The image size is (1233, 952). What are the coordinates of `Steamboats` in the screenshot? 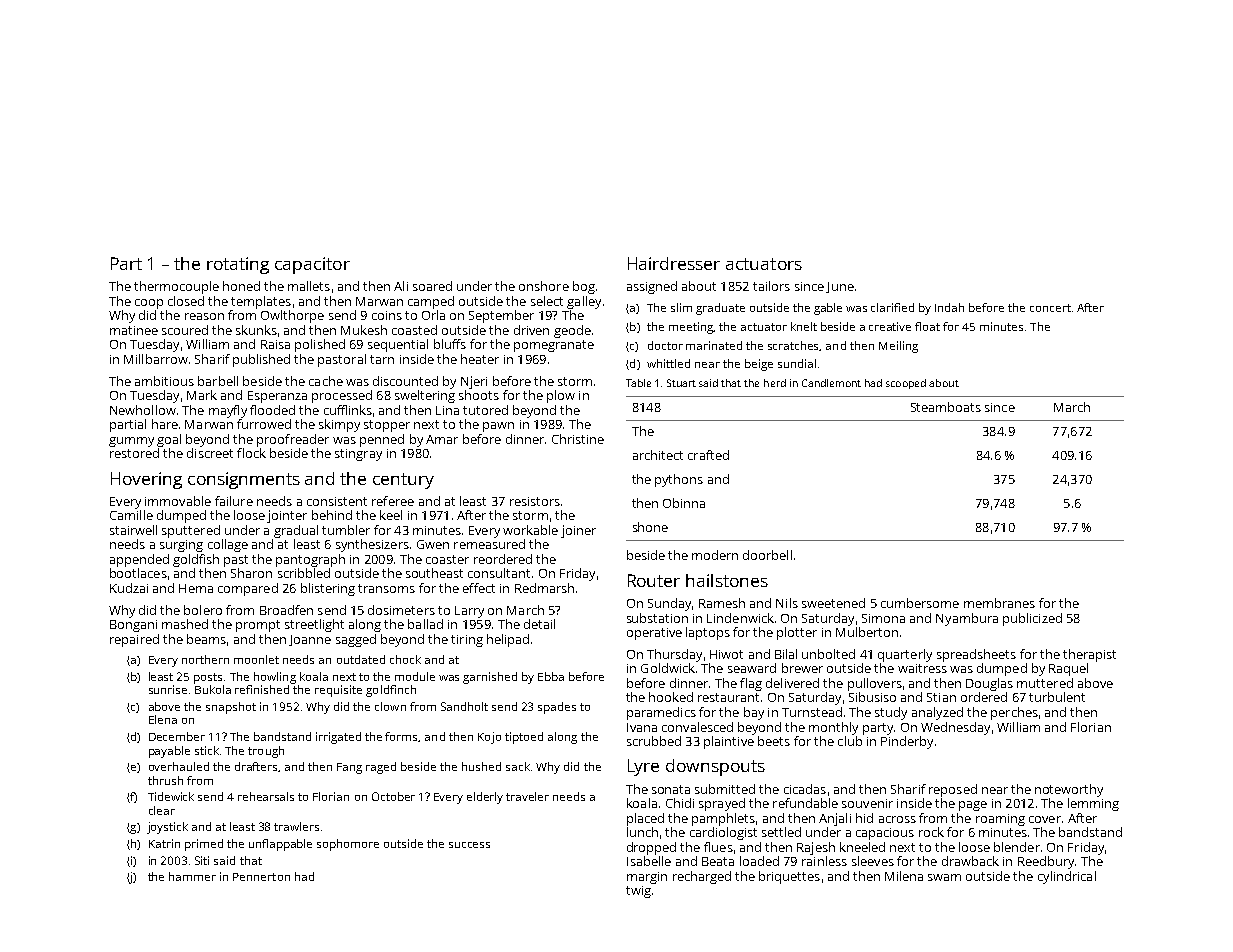 It's located at (946, 407).
